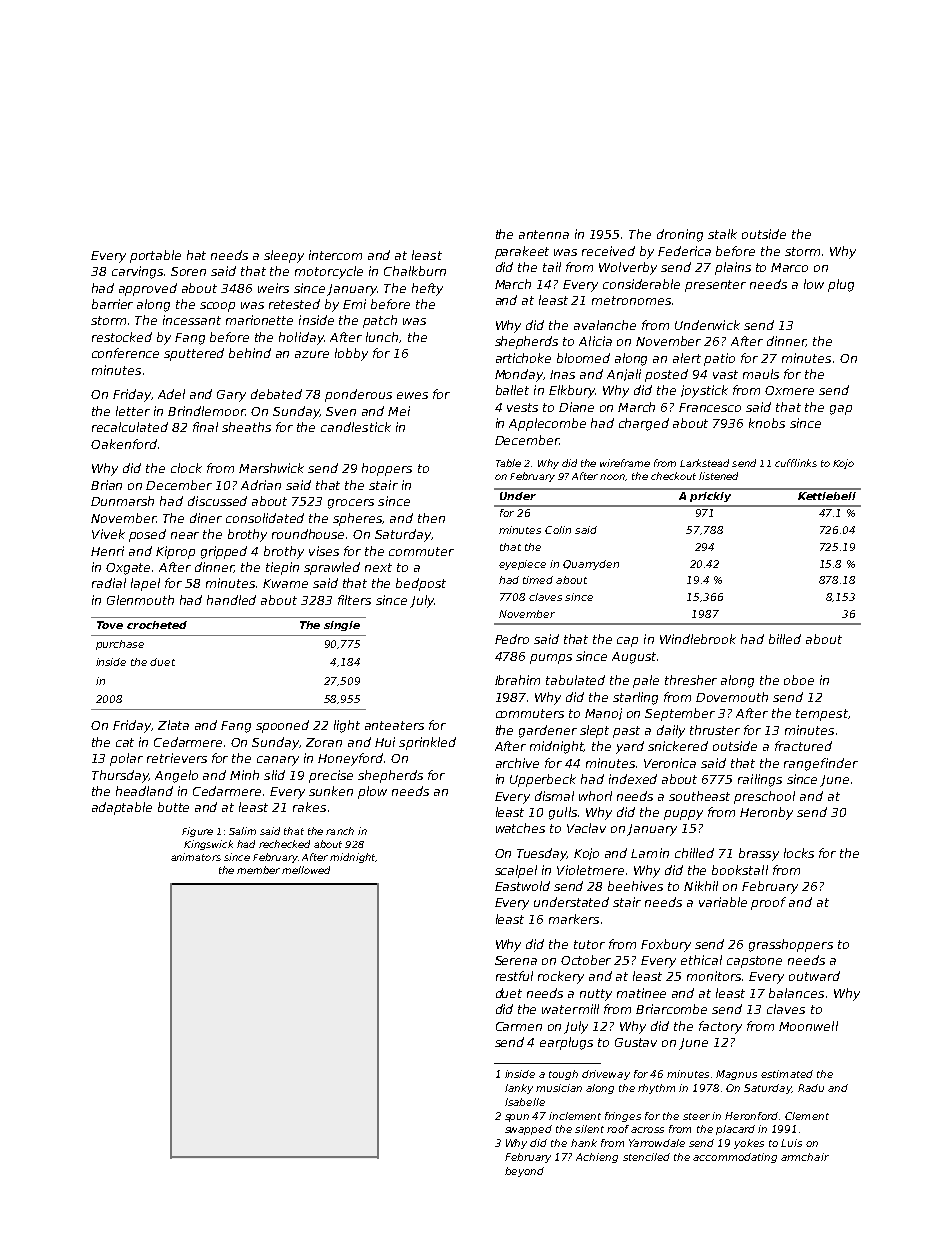 The height and width of the screenshot is (1233, 952). What do you see at coordinates (144, 791) in the screenshot?
I see `headland` at bounding box center [144, 791].
